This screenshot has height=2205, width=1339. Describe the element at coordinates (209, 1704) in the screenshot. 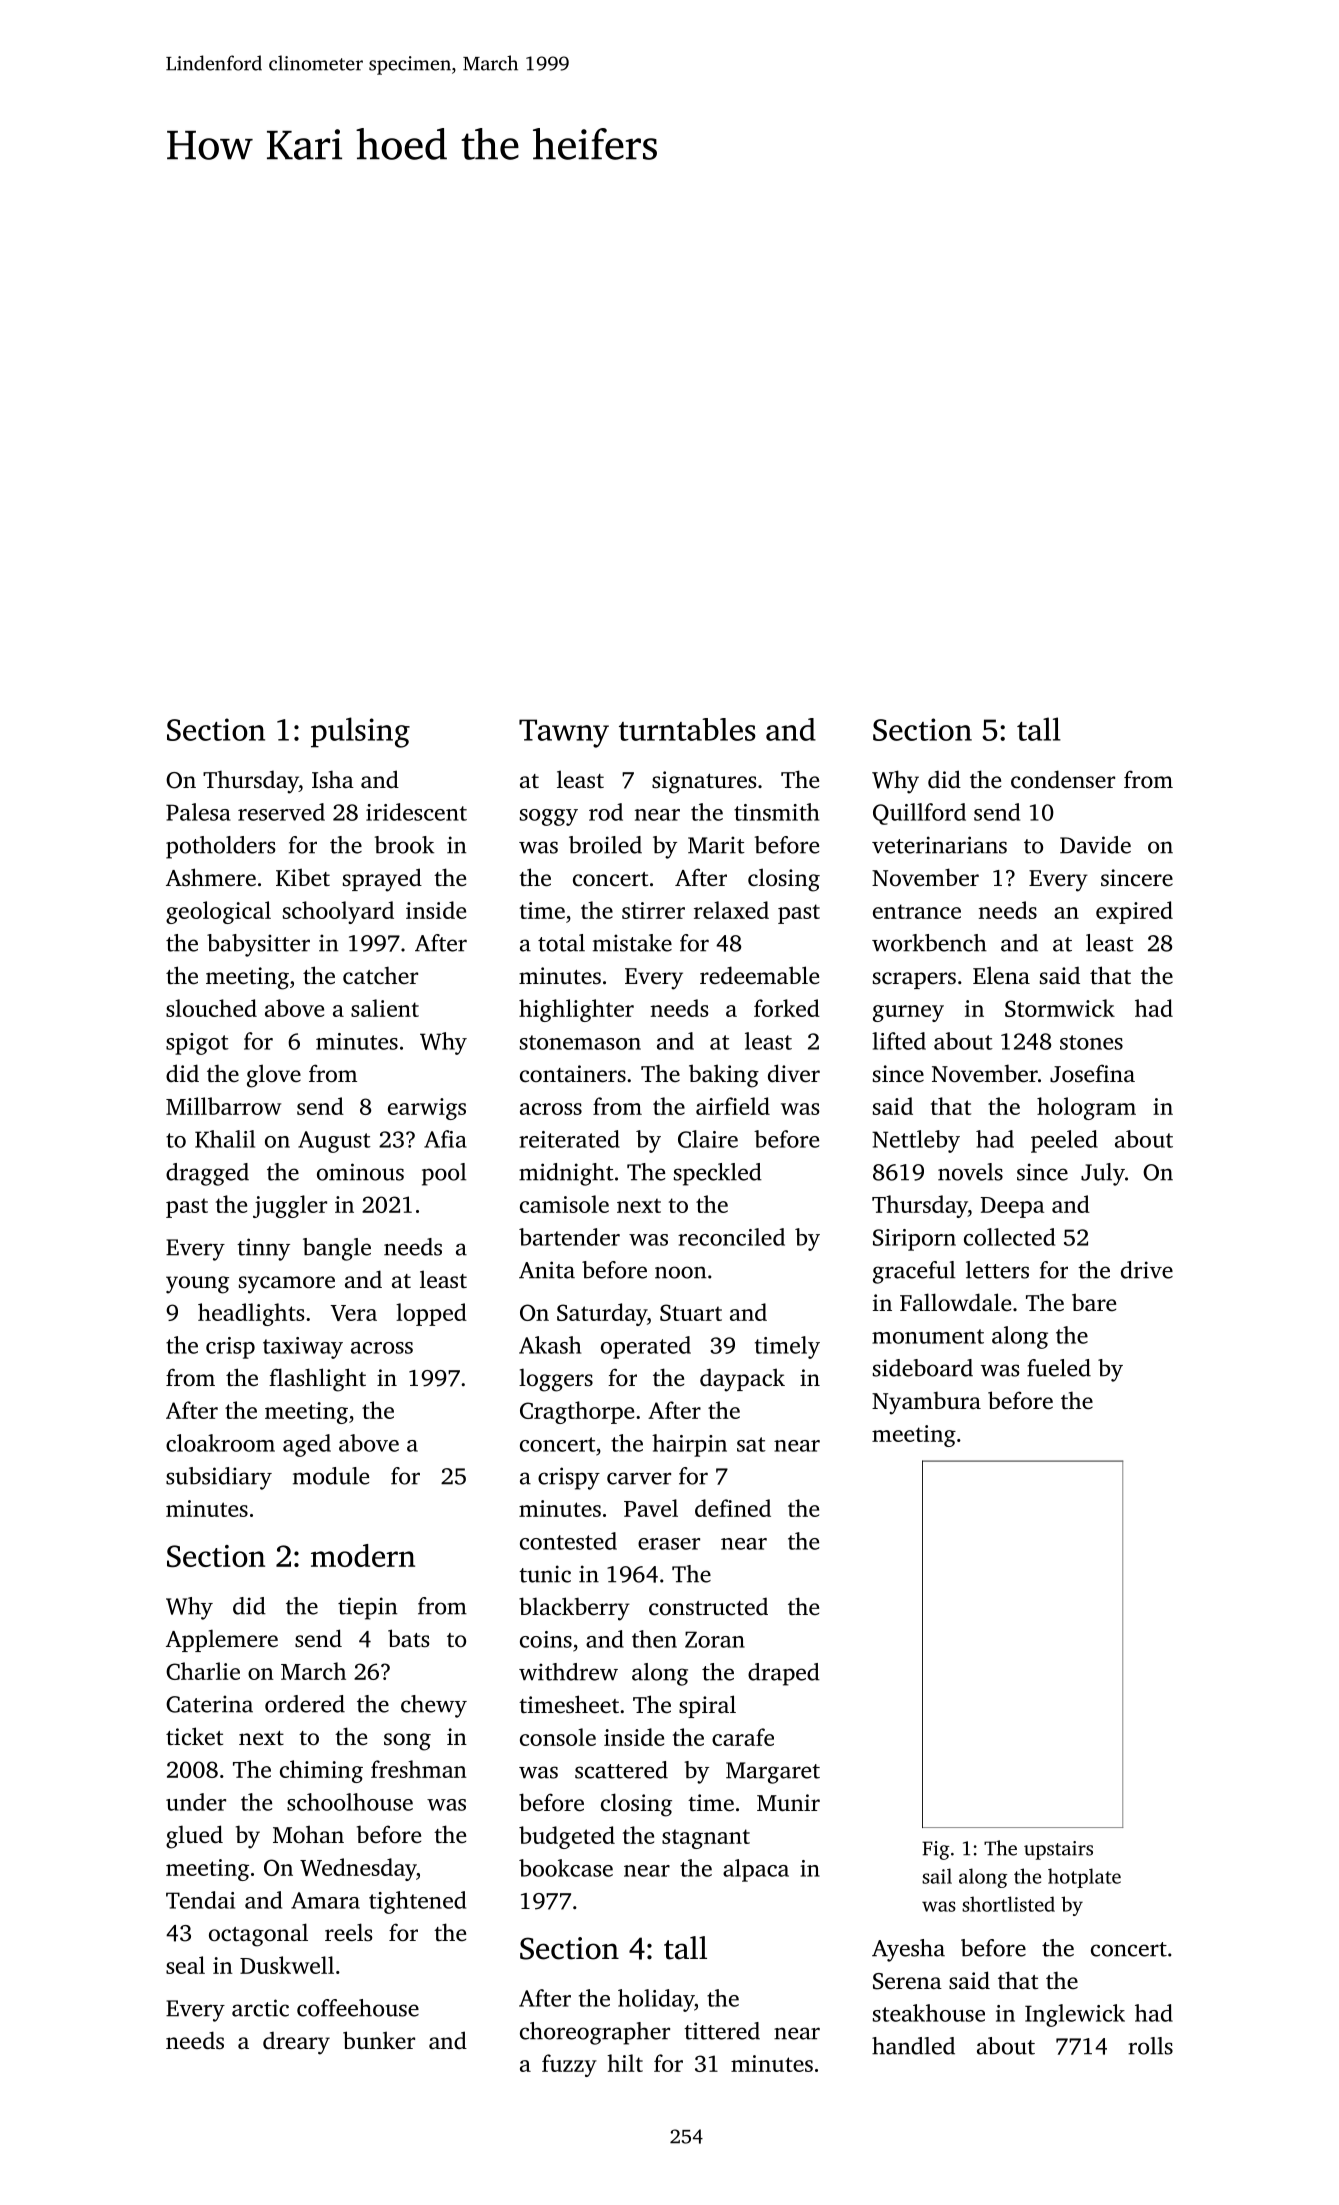

I see `Caterina` at that location.
